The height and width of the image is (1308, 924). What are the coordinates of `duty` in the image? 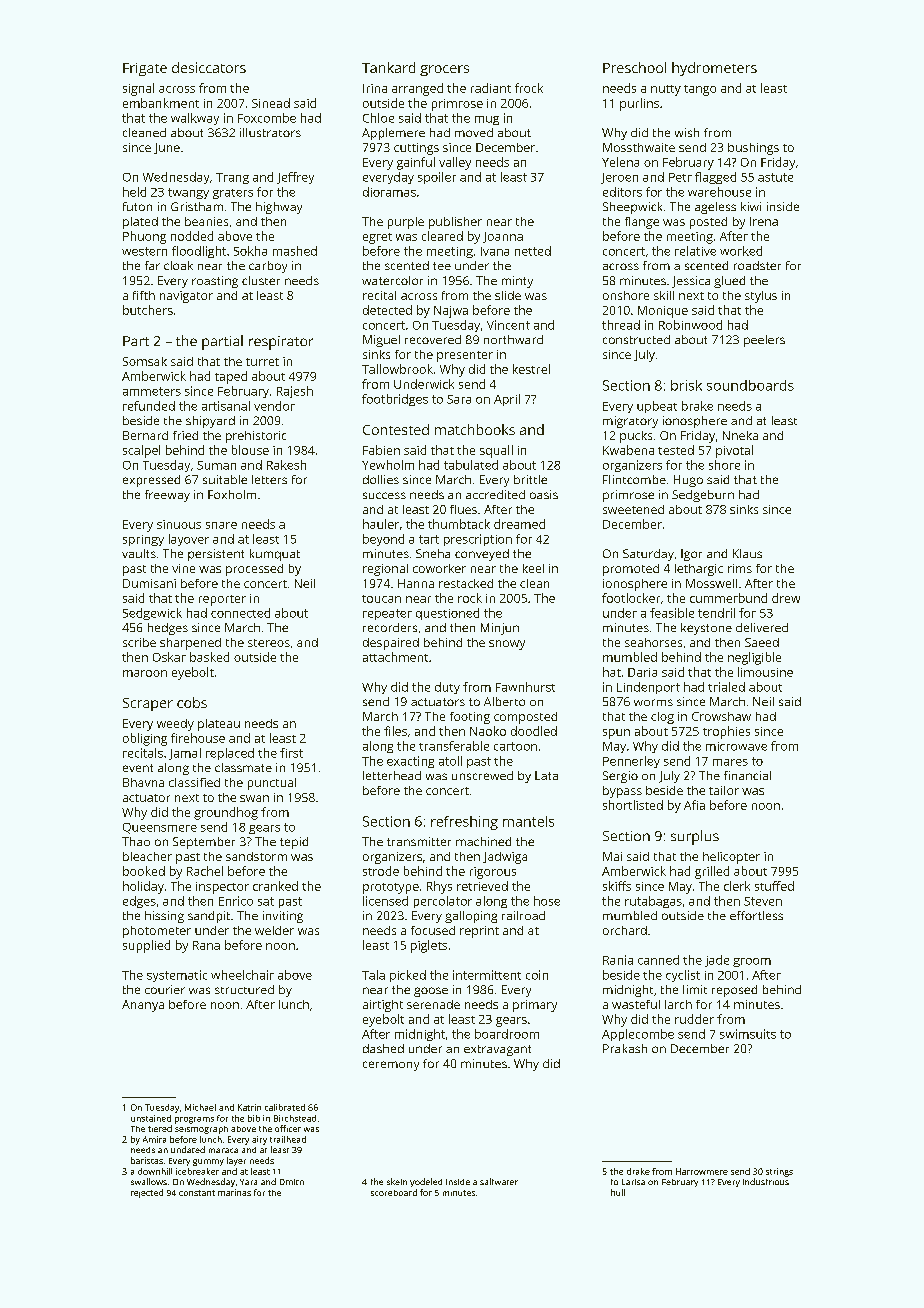 It's located at (447, 688).
